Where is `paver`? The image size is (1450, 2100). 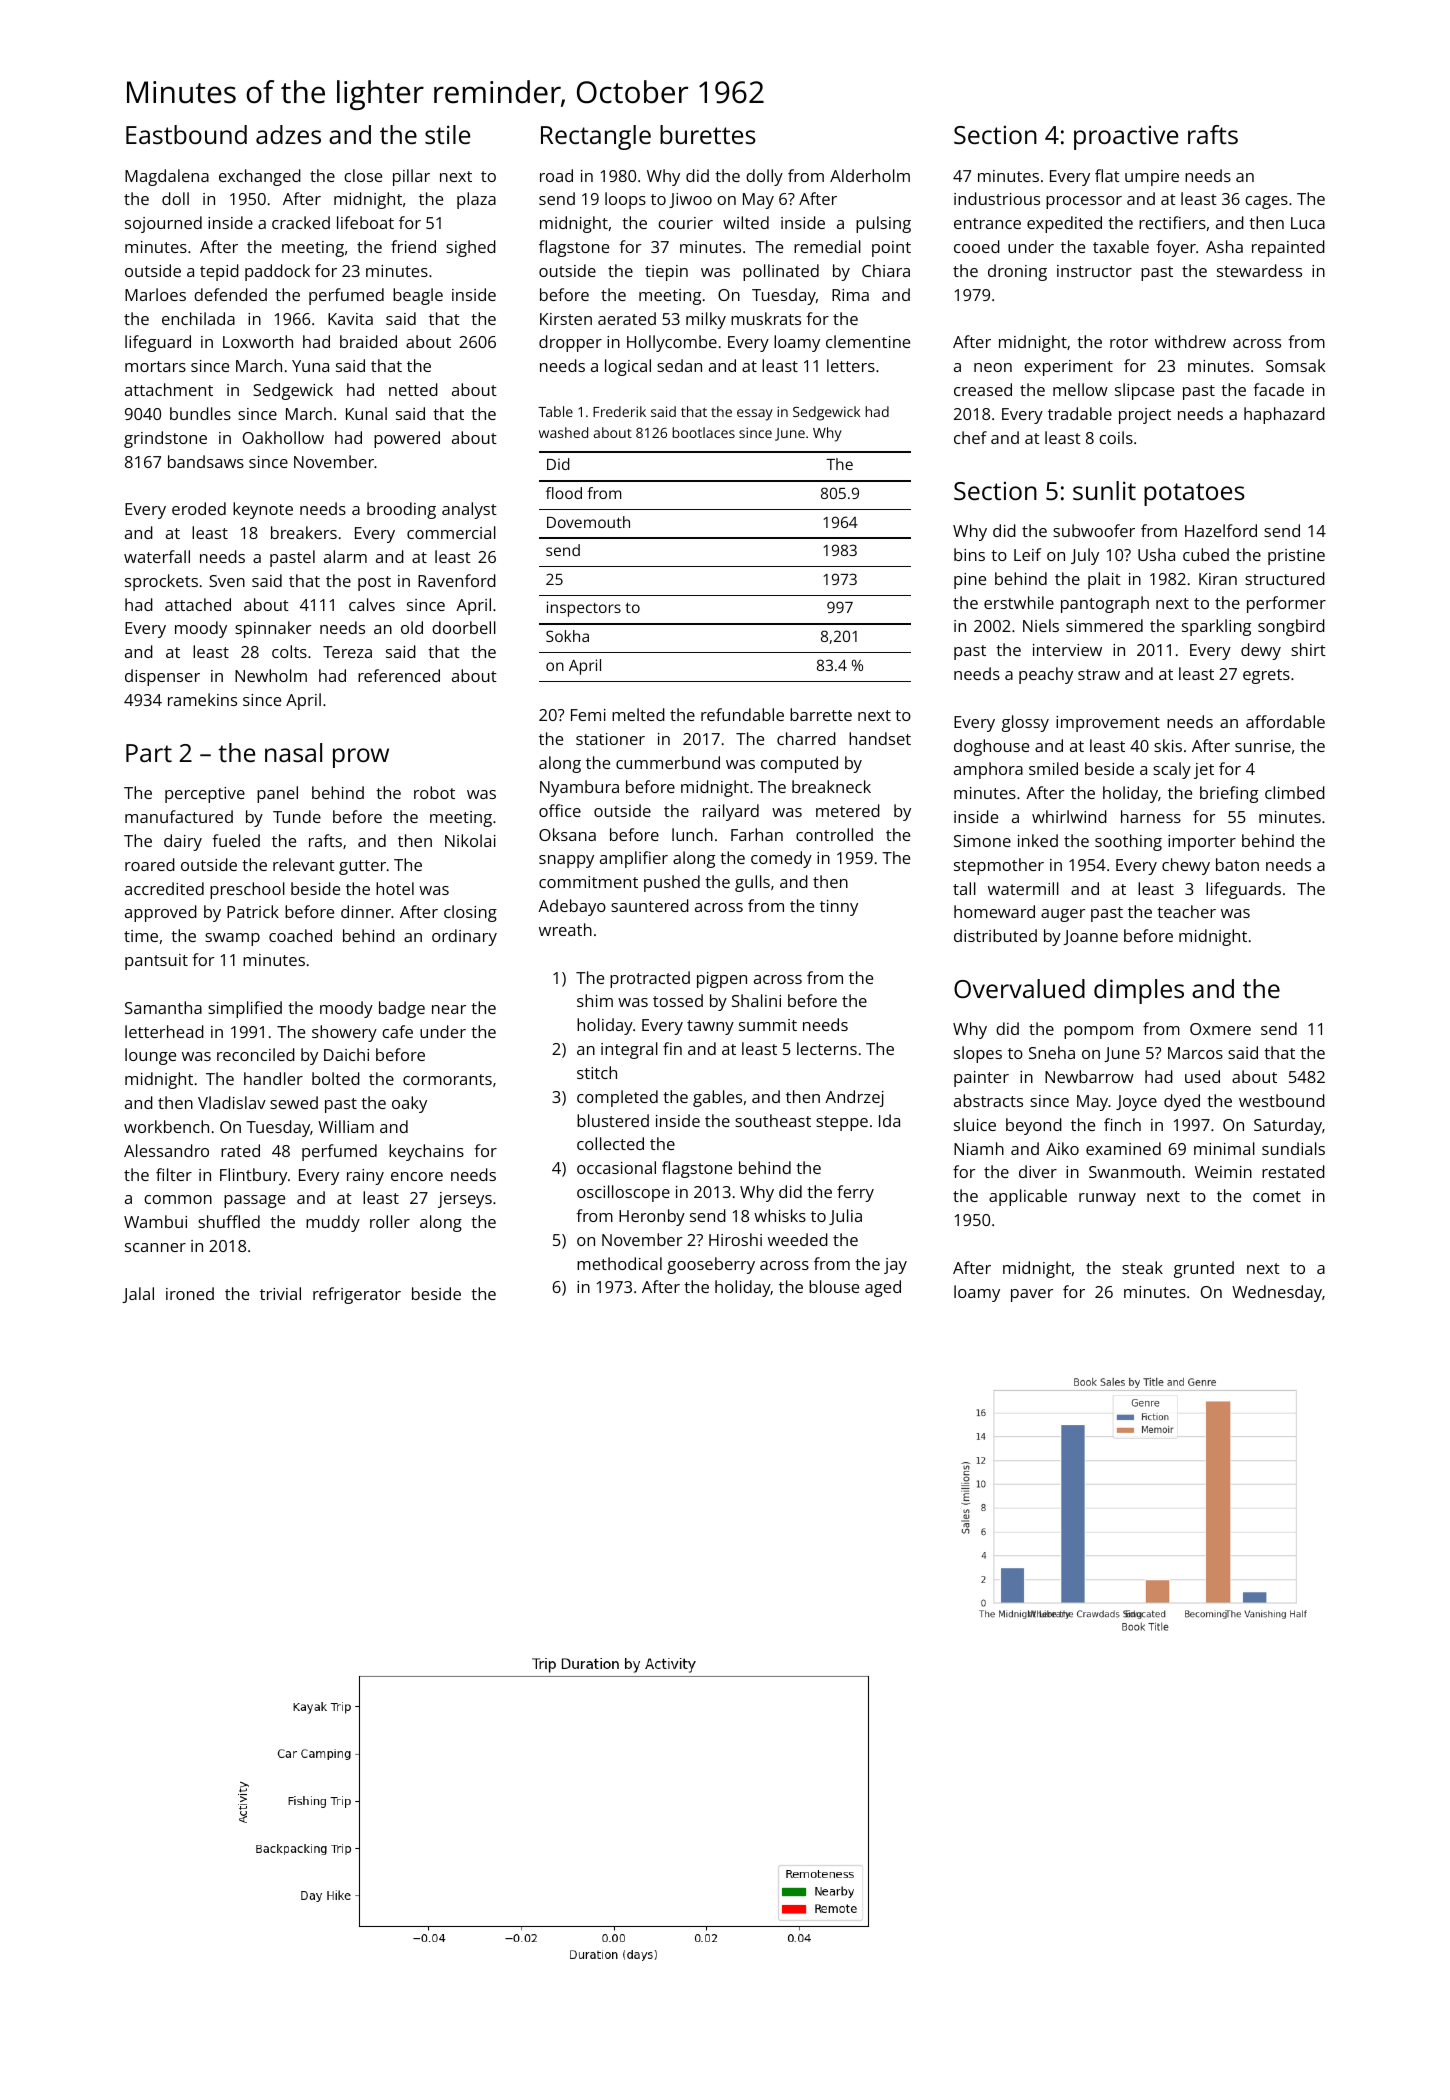 paver is located at coordinates (1032, 1295).
